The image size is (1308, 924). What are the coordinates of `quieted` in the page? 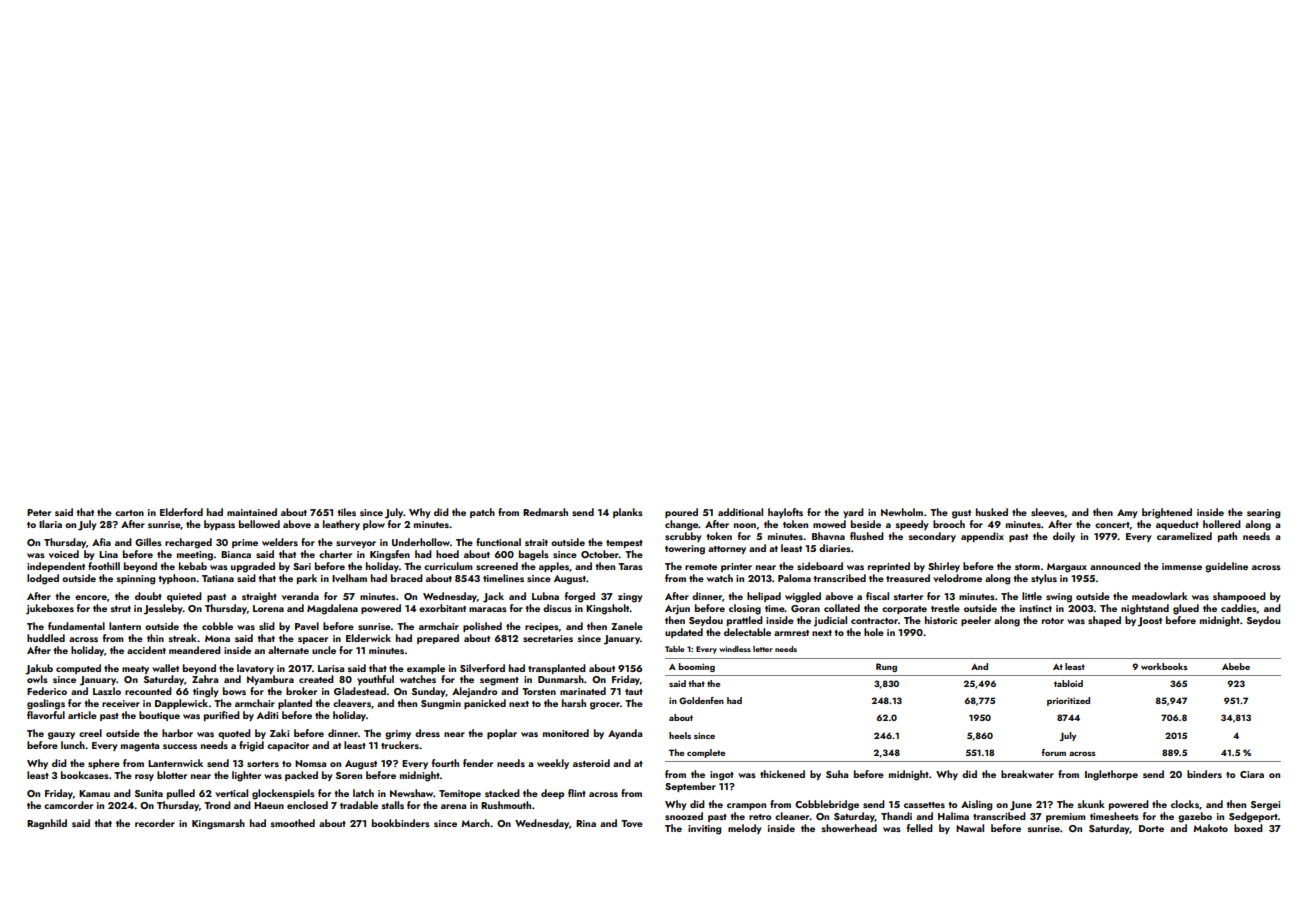 It's located at (184, 597).
